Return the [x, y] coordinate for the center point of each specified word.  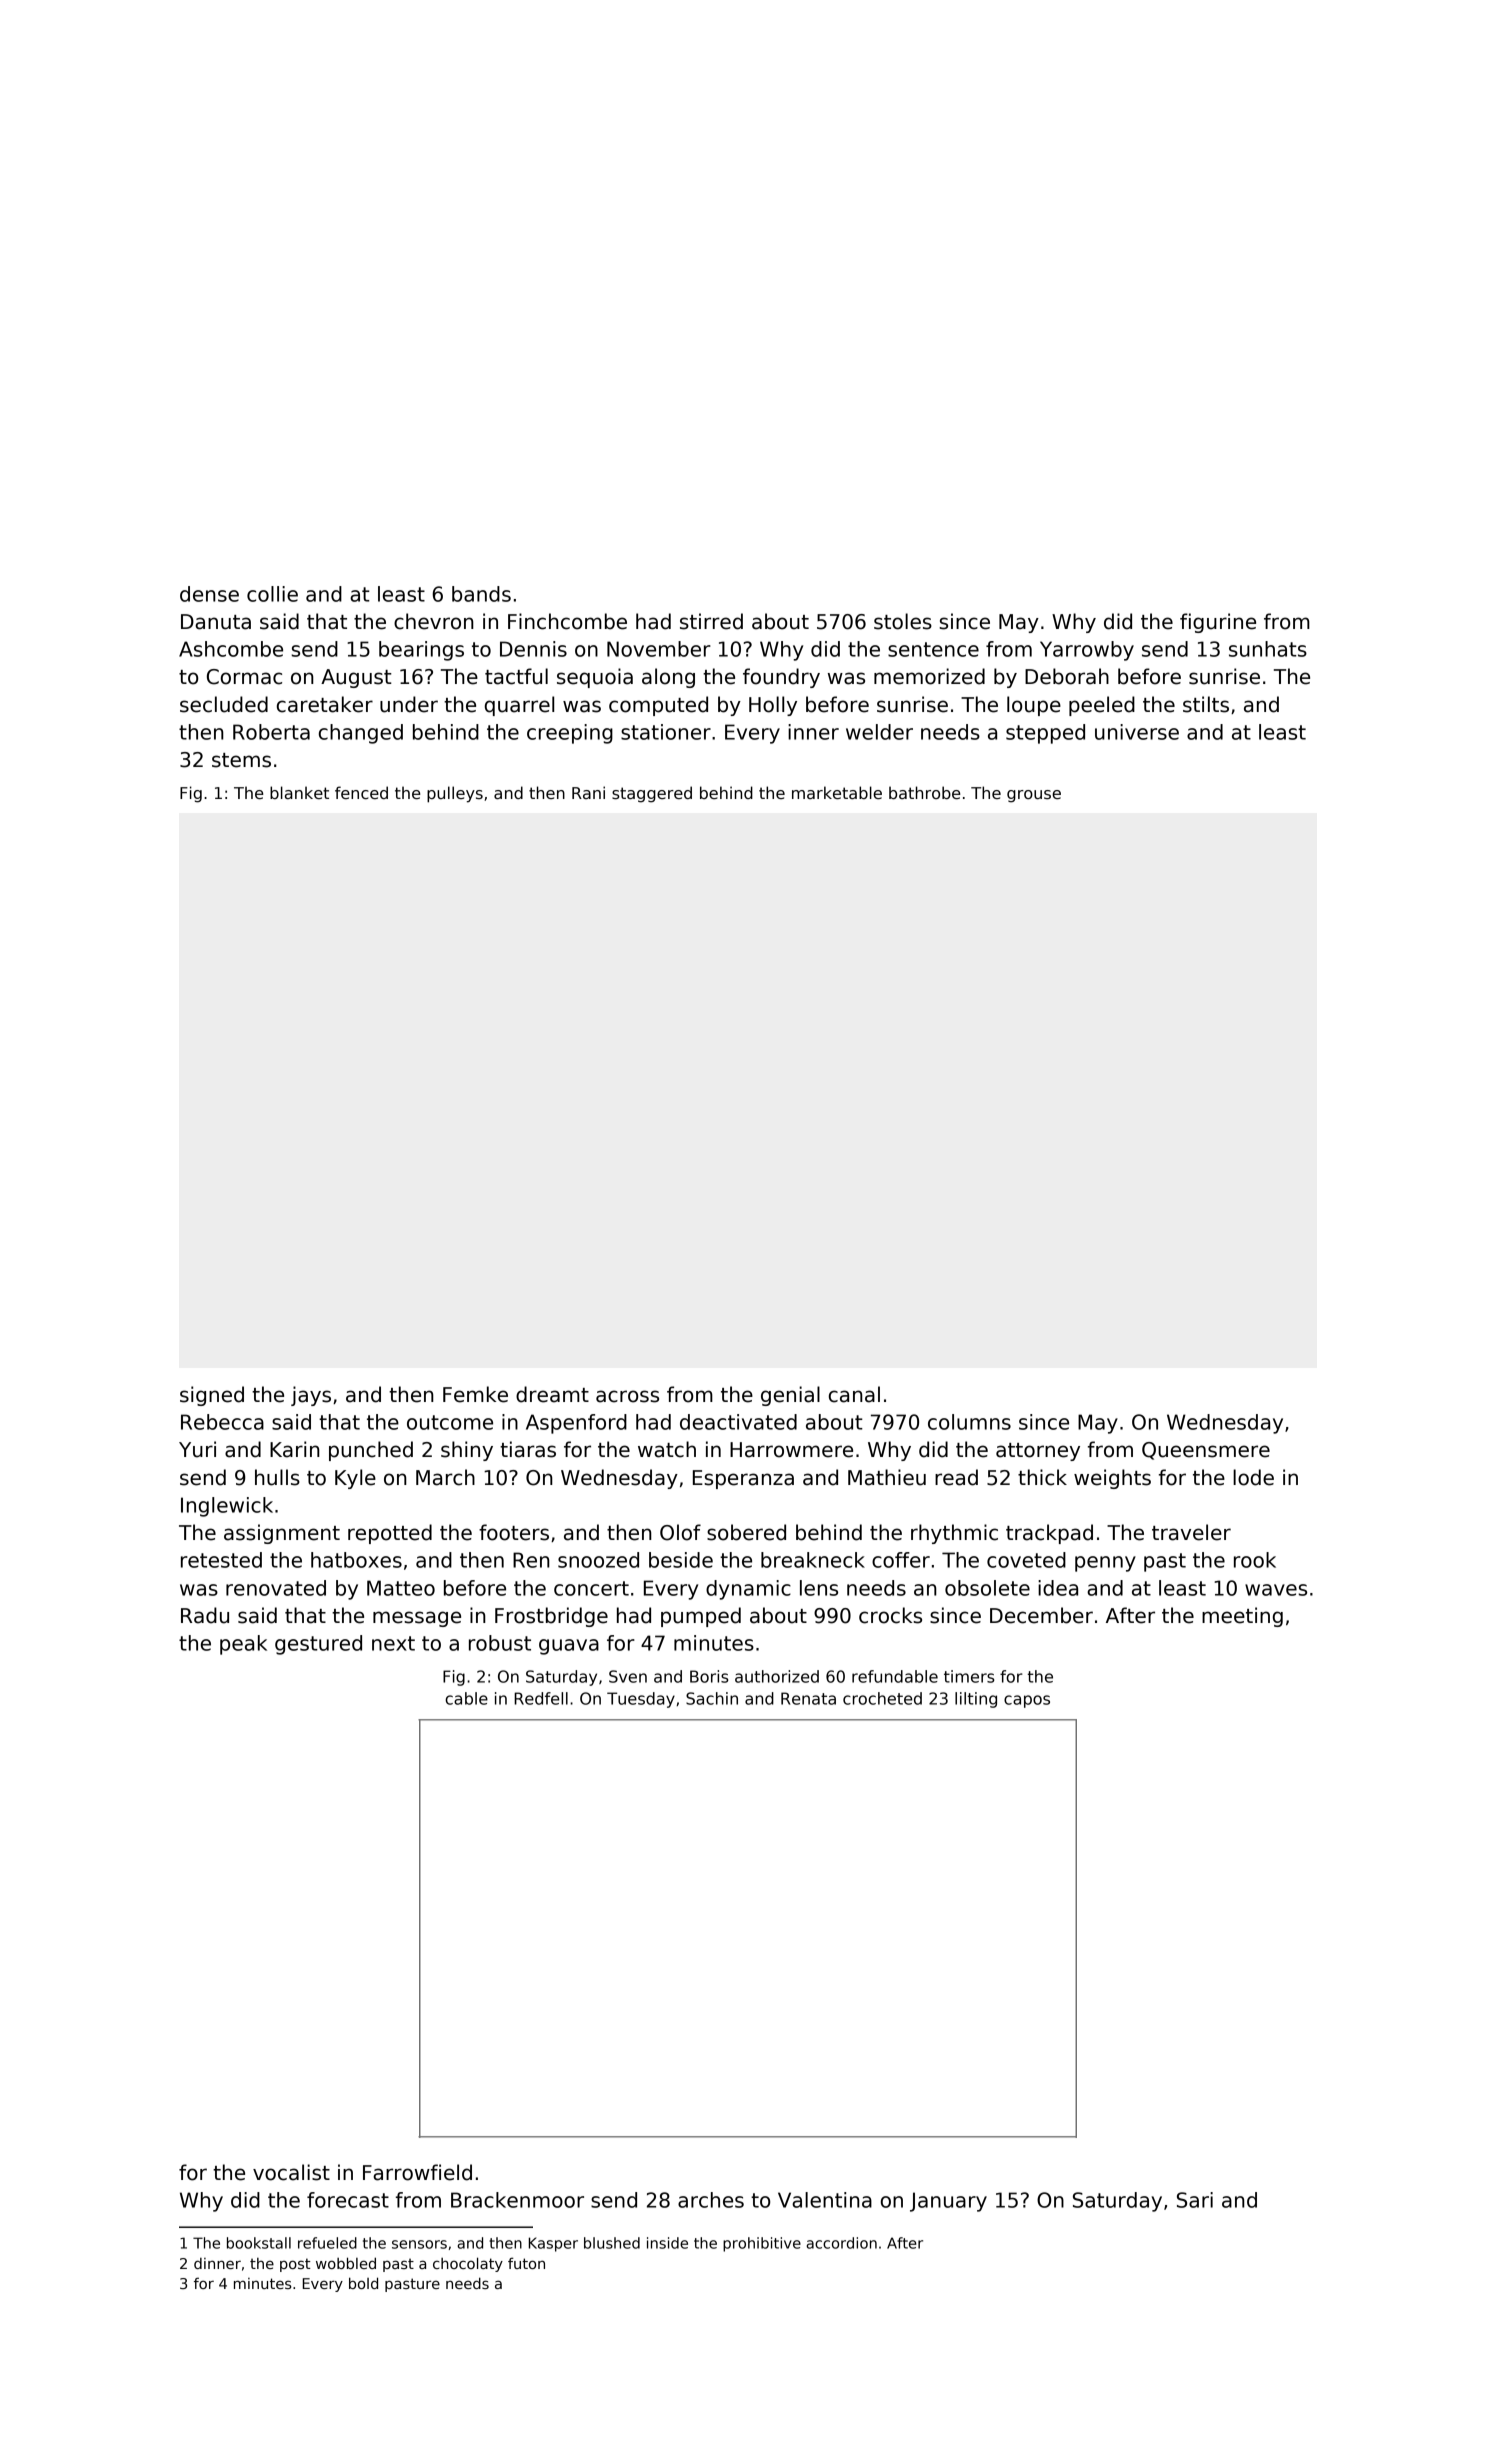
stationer [666, 732]
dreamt [552, 1394]
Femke [475, 1394]
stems [241, 760]
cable [466, 1698]
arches [711, 2200]
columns [969, 1422]
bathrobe [924, 793]
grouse [1034, 796]
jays [311, 1396]
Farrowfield [417, 2172]
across [627, 1396]
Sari [1195, 2200]
